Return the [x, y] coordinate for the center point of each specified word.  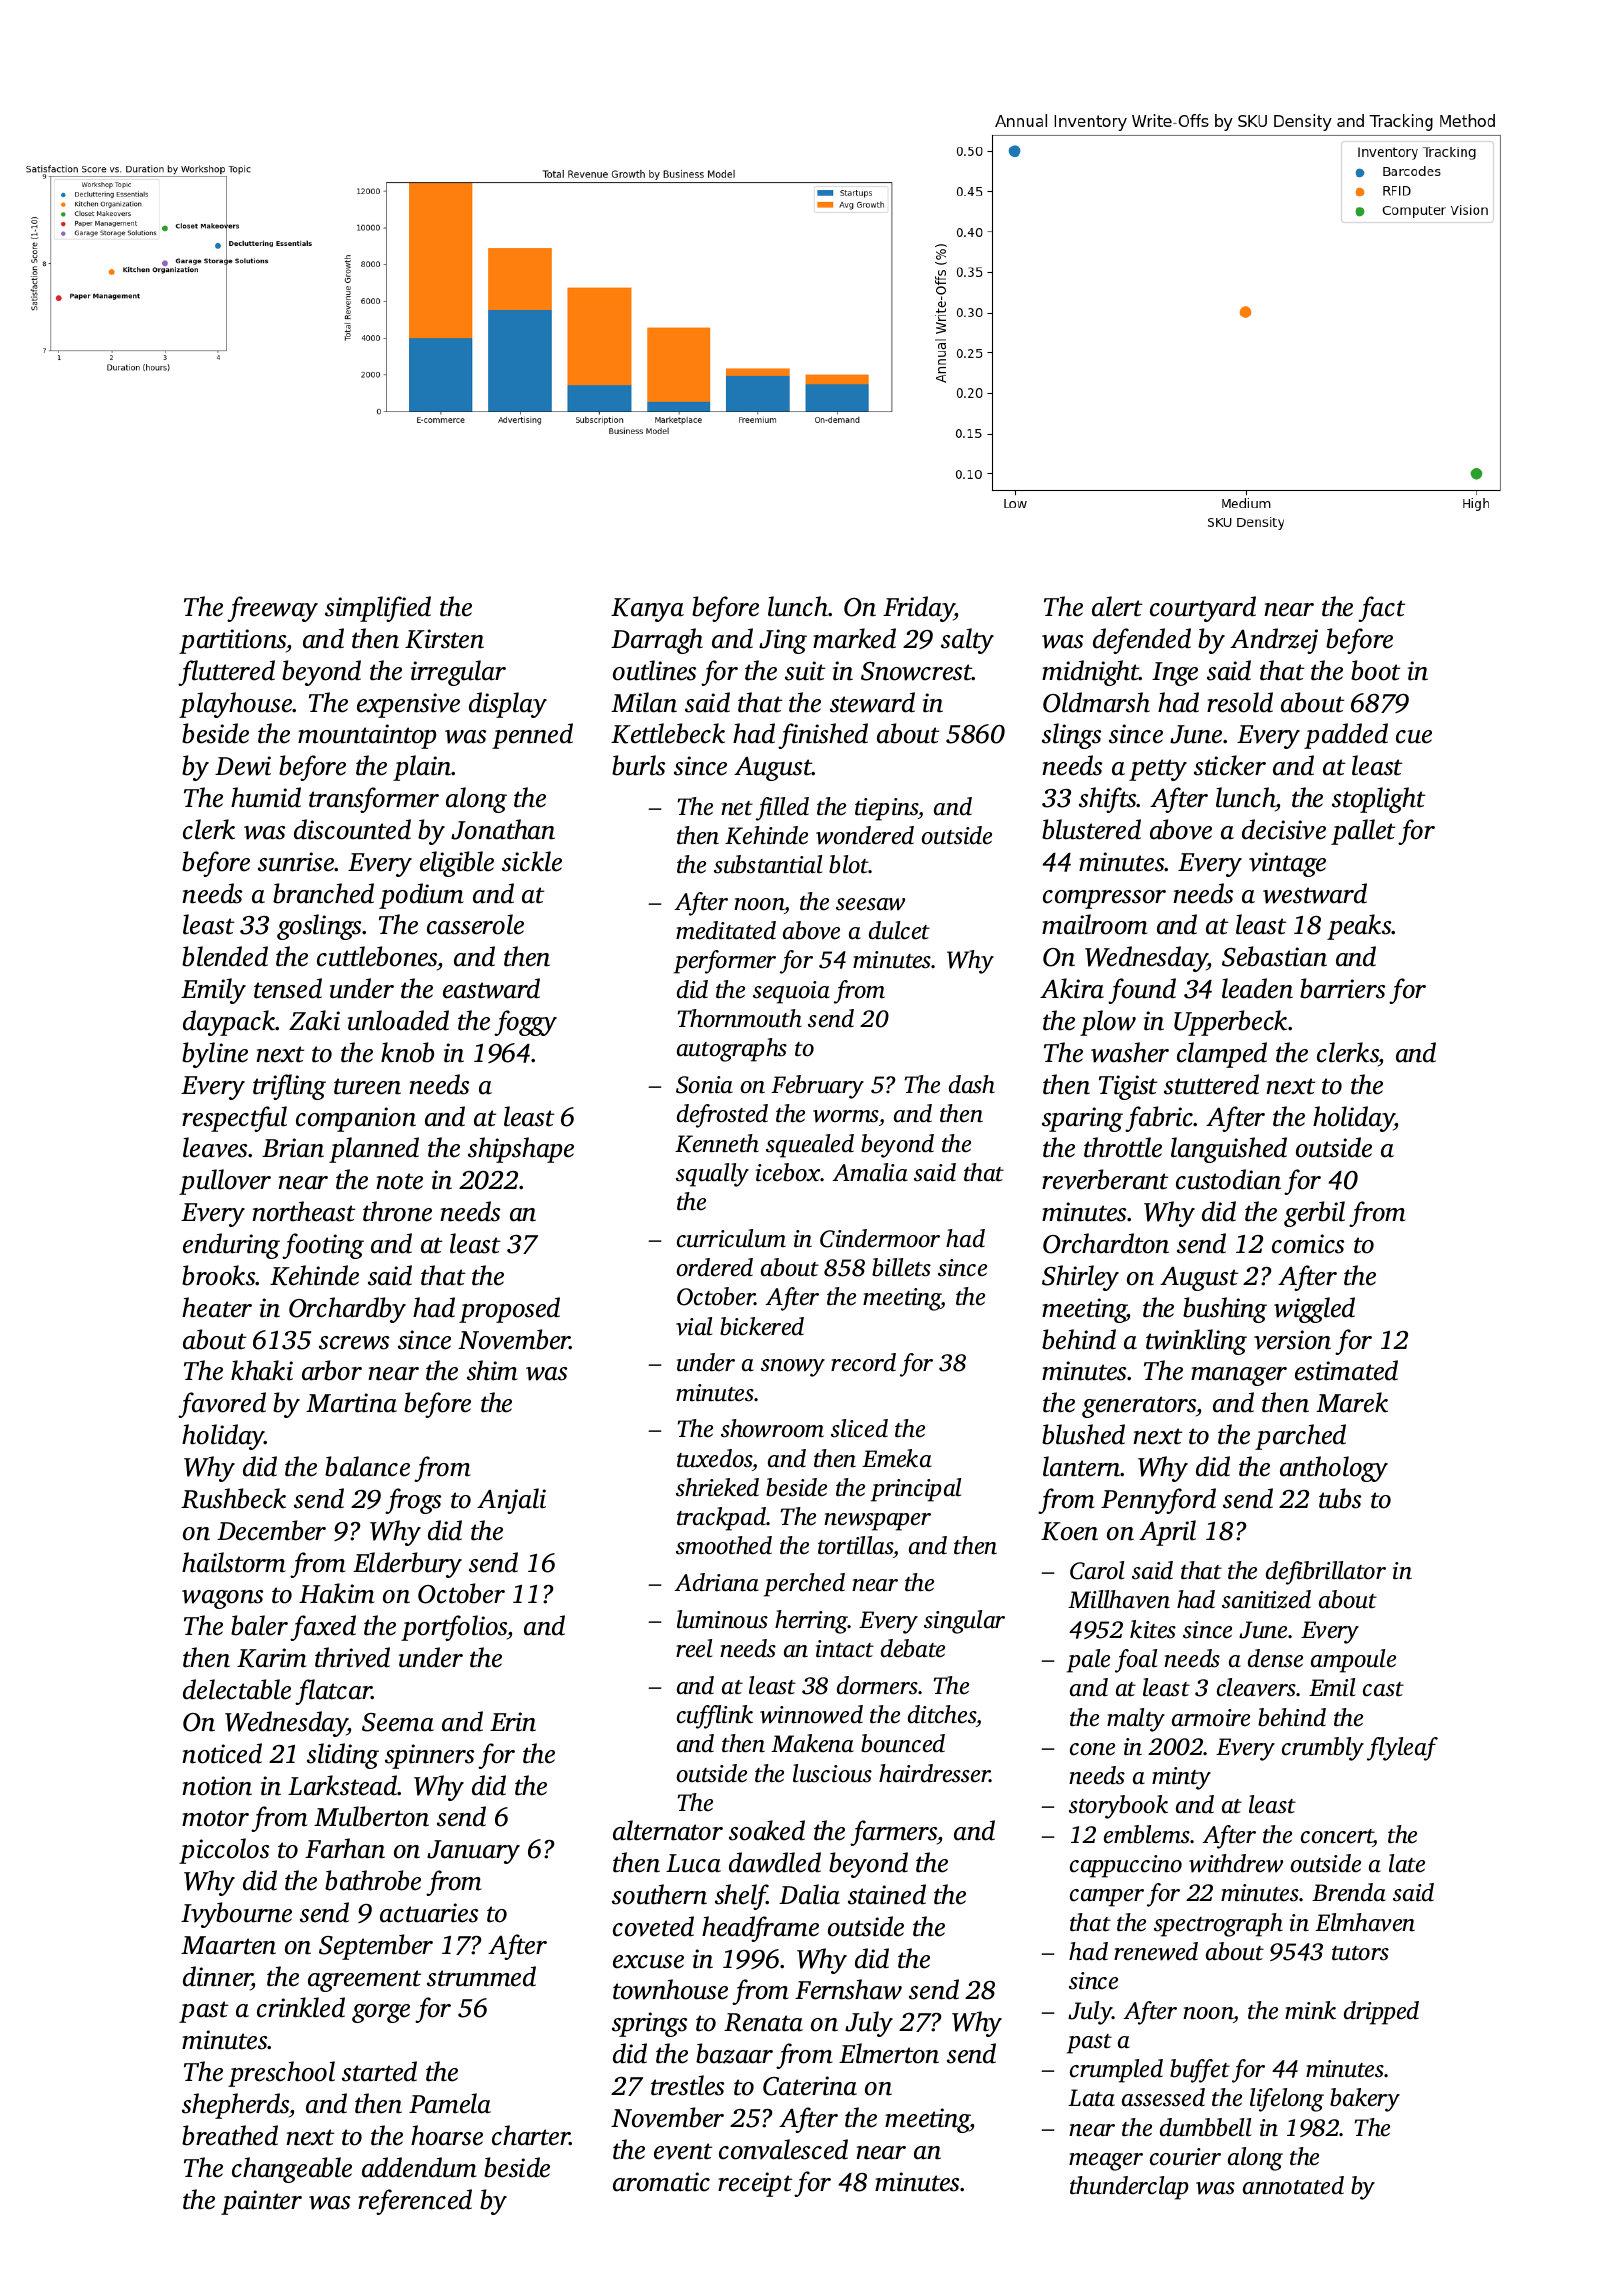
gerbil [1314, 1214]
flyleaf [1402, 1749]
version [1292, 1340]
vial [694, 1326]
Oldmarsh [1096, 702]
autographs [732, 1050]
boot [1375, 670]
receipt [755, 2184]
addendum [419, 2167]
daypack [229, 1023]
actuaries [429, 1913]
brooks [219, 1275]
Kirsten [444, 639]
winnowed [811, 1714]
